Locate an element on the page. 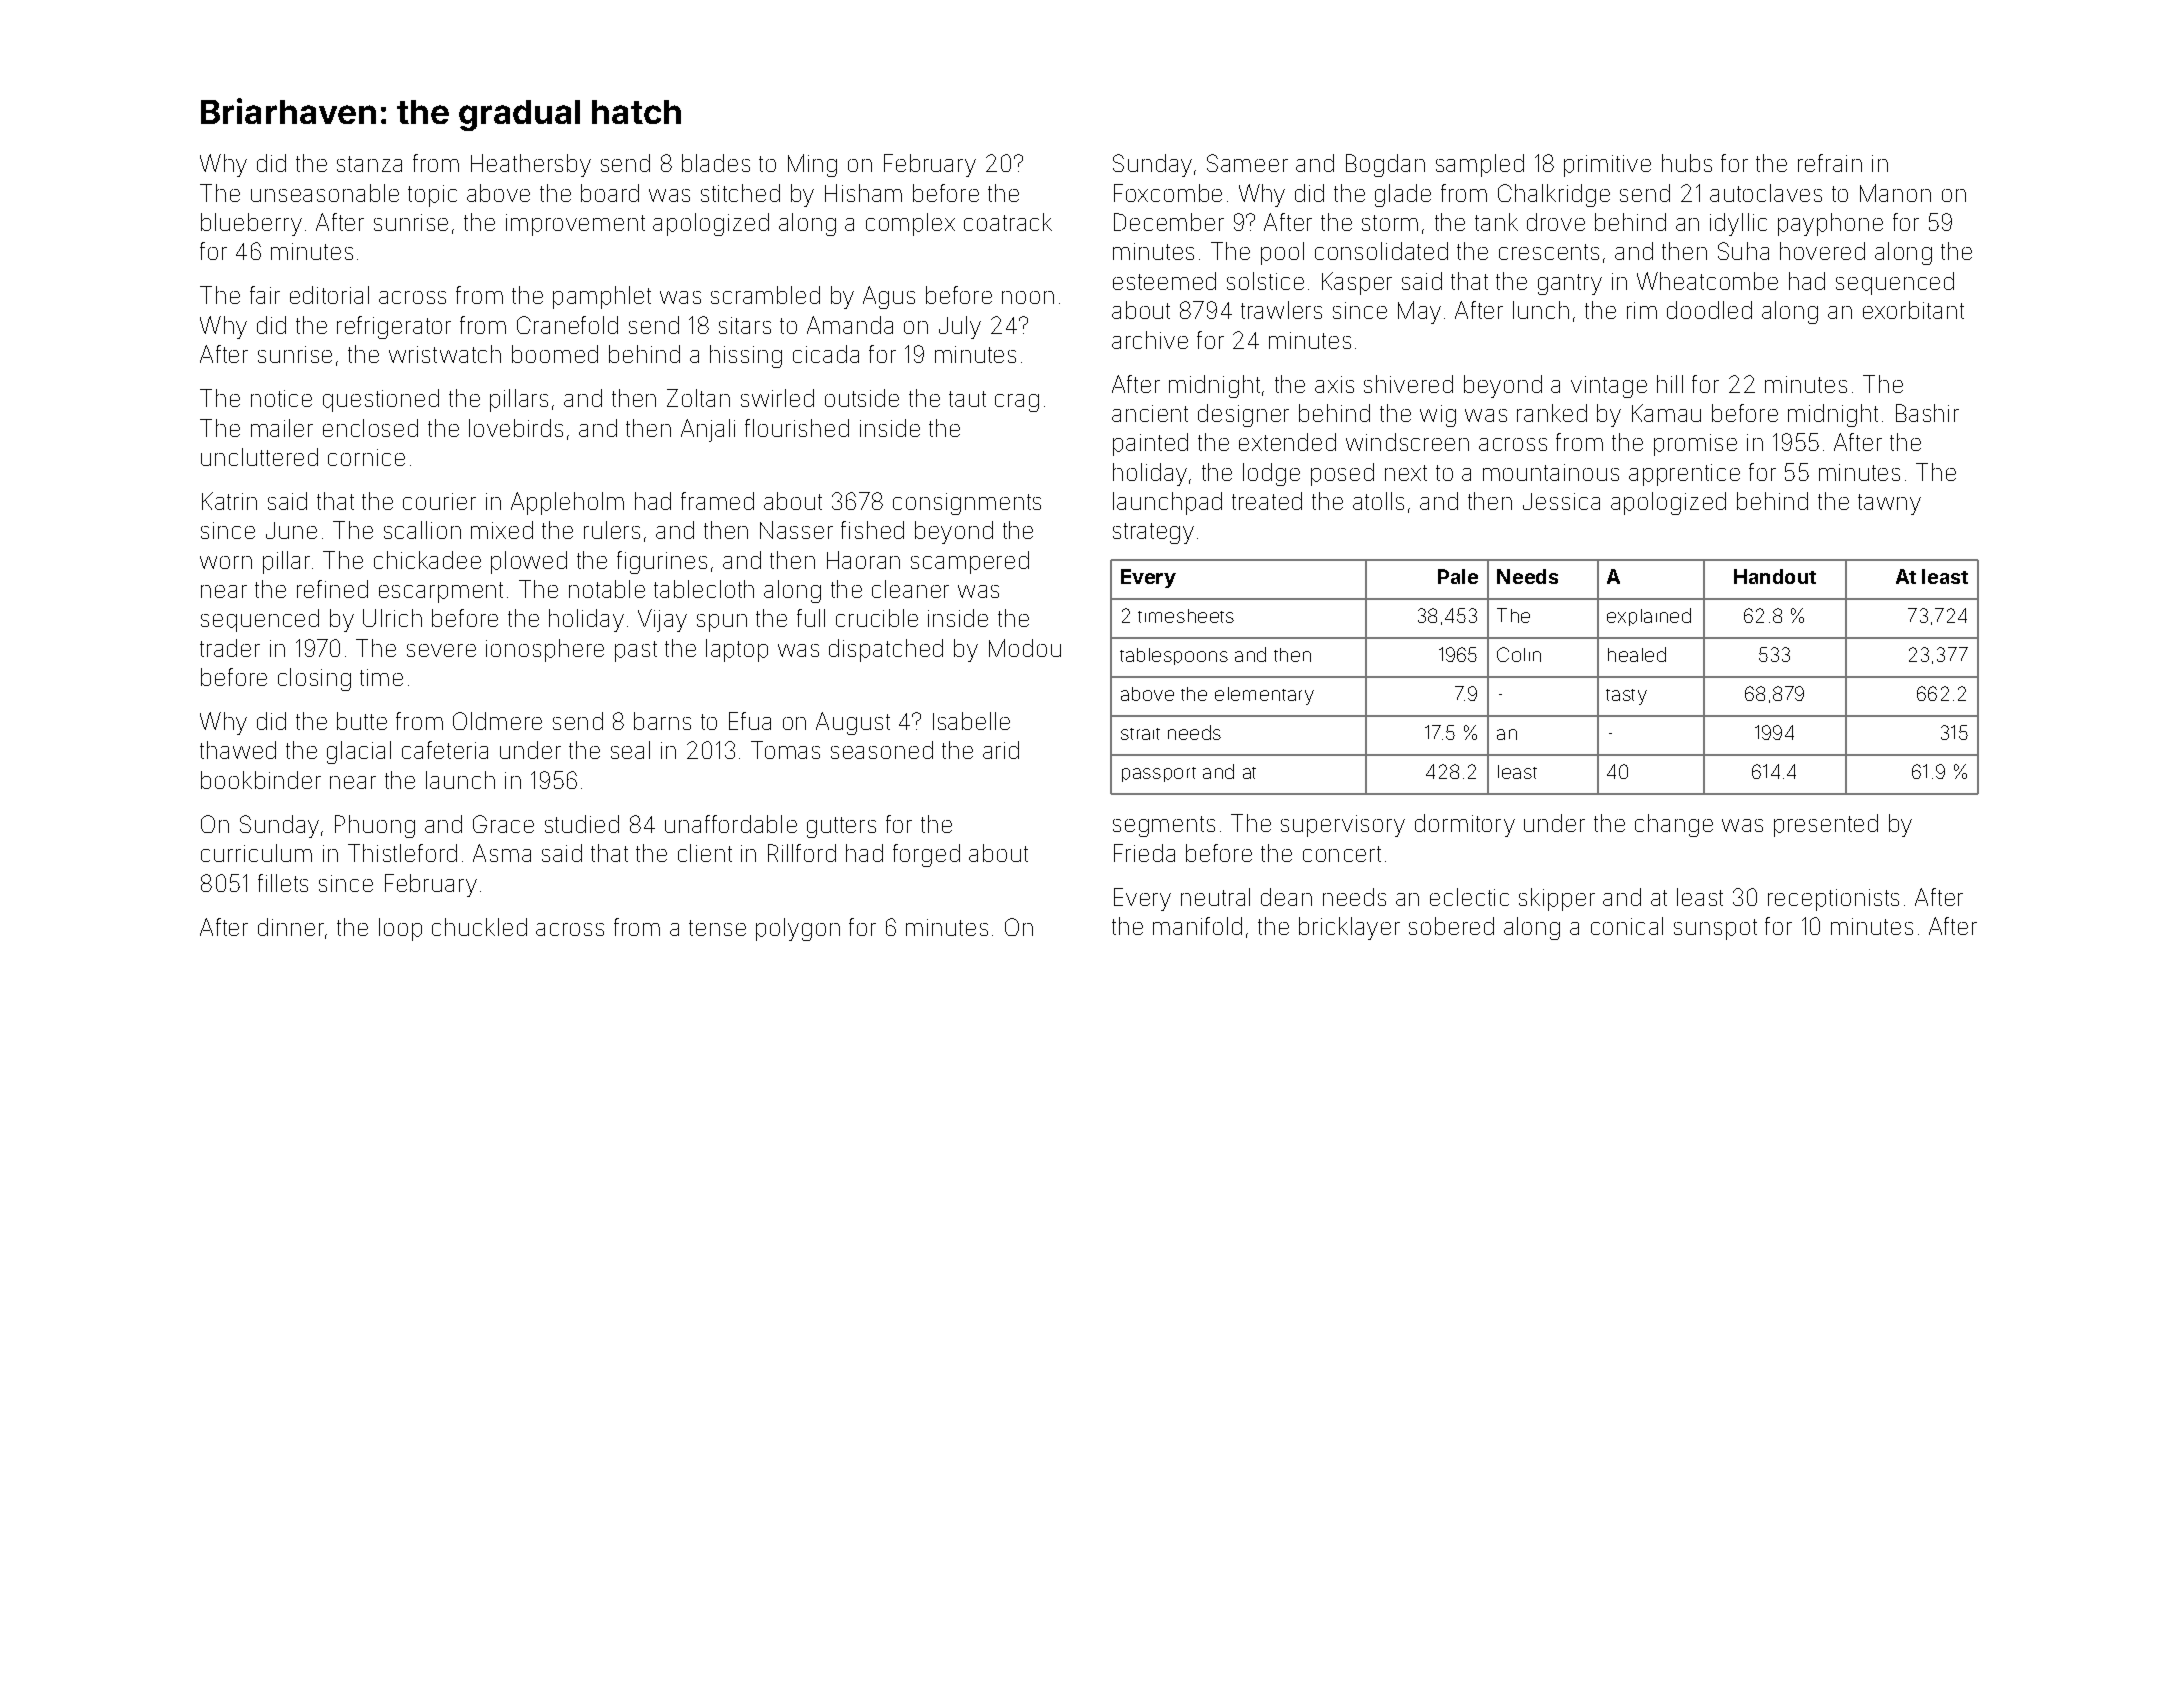  ranked is located at coordinates (1552, 413).
